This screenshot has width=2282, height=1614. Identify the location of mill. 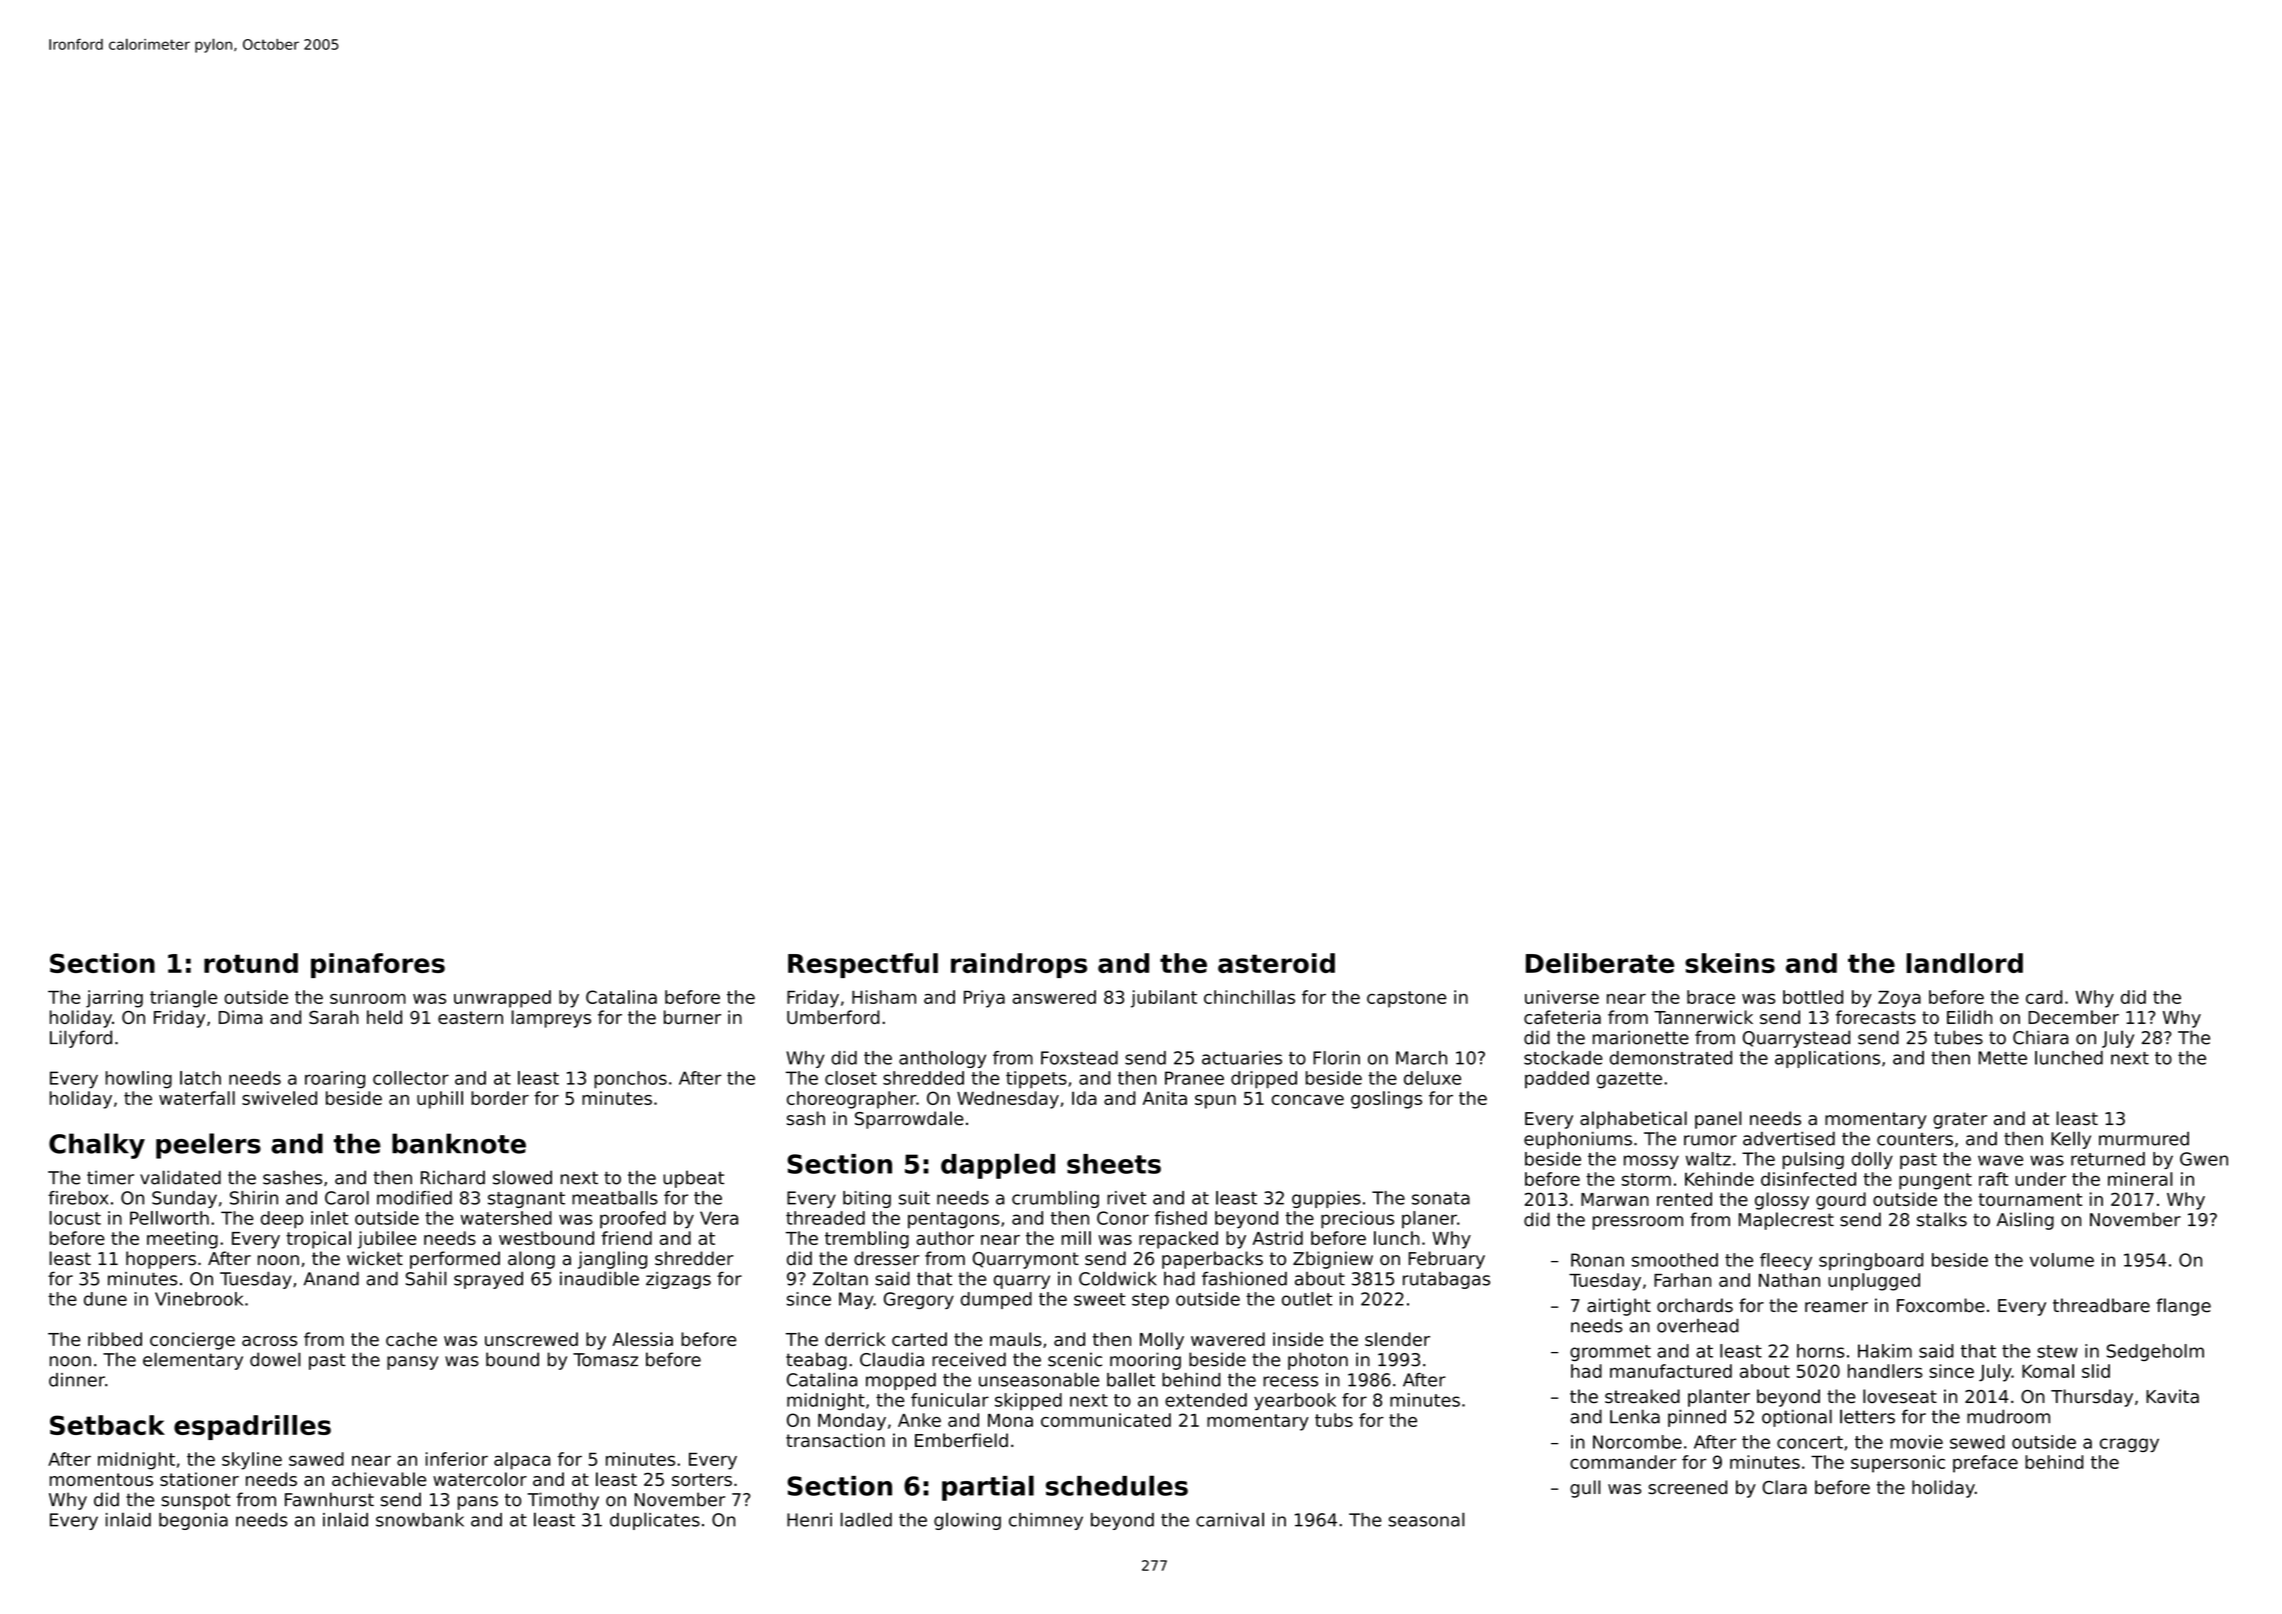
(1076, 1238).
